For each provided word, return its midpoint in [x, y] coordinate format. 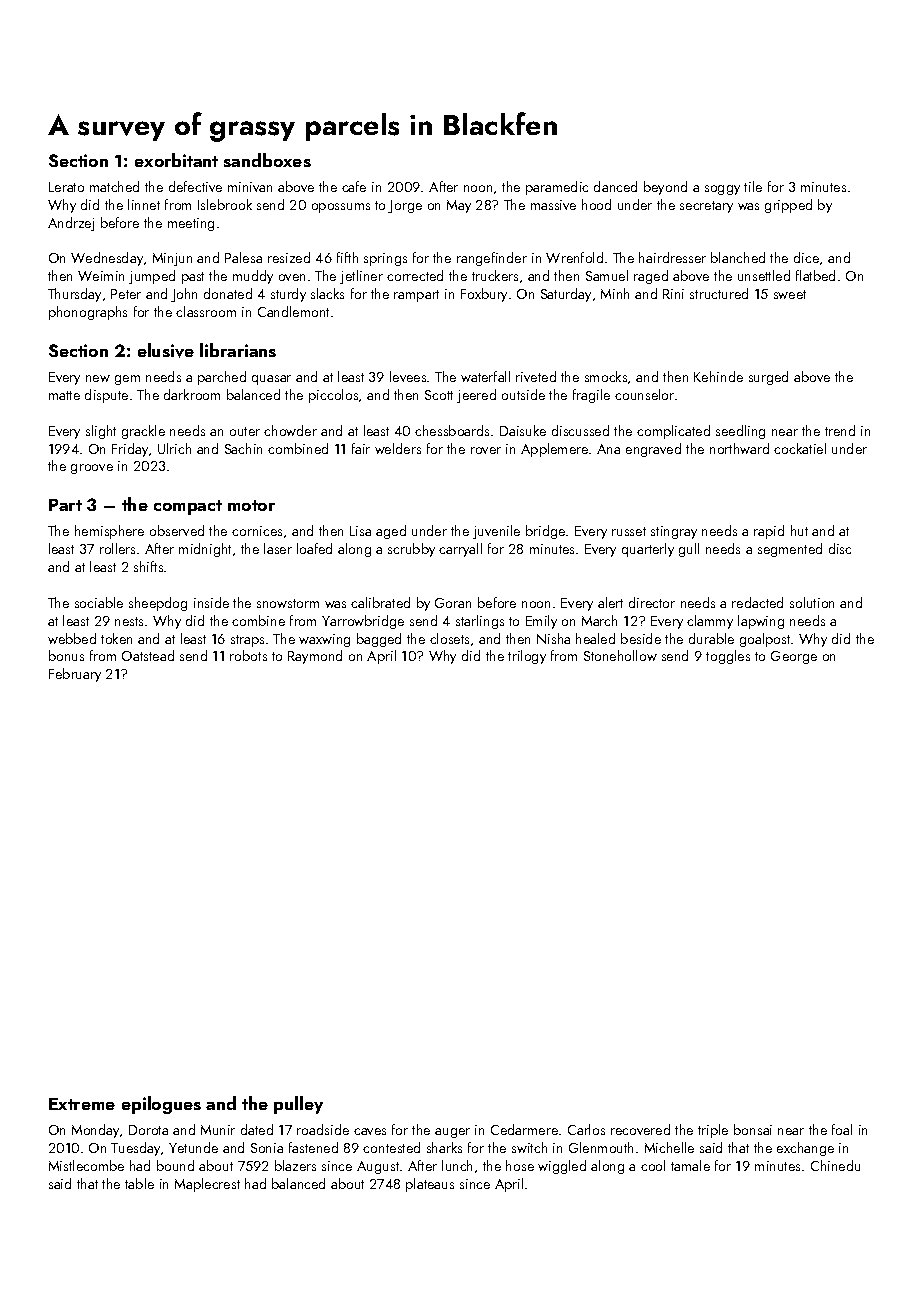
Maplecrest [207, 1185]
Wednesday [107, 259]
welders [398, 448]
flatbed [815, 275]
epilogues [161, 1105]
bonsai [753, 1129]
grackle [143, 432]
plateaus [430, 1185]
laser [278, 548]
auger [452, 1133]
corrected [415, 275]
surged [768, 378]
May [459, 206]
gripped [788, 206]
